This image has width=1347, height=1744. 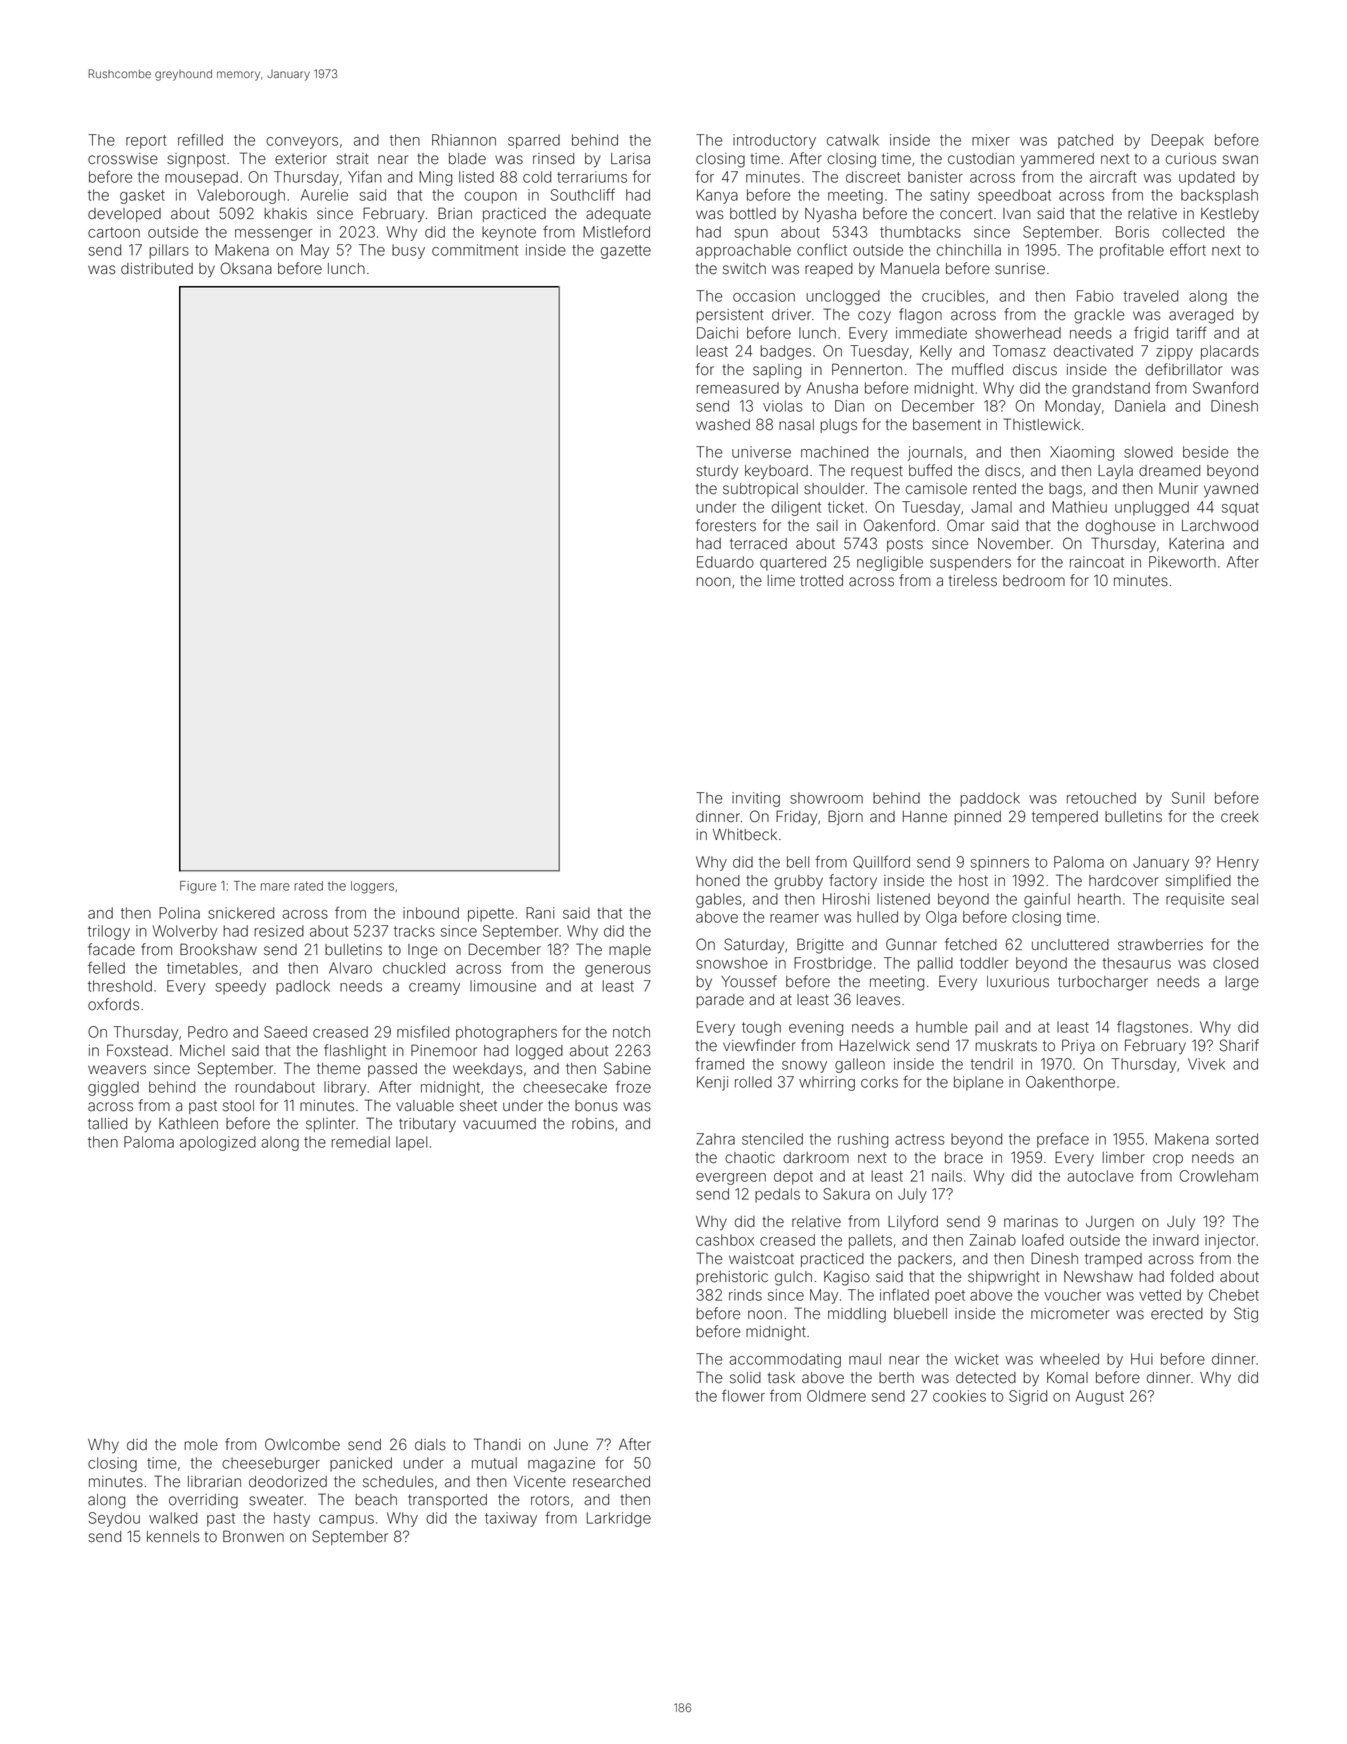 What do you see at coordinates (302, 143) in the image?
I see `conveyors` at bounding box center [302, 143].
